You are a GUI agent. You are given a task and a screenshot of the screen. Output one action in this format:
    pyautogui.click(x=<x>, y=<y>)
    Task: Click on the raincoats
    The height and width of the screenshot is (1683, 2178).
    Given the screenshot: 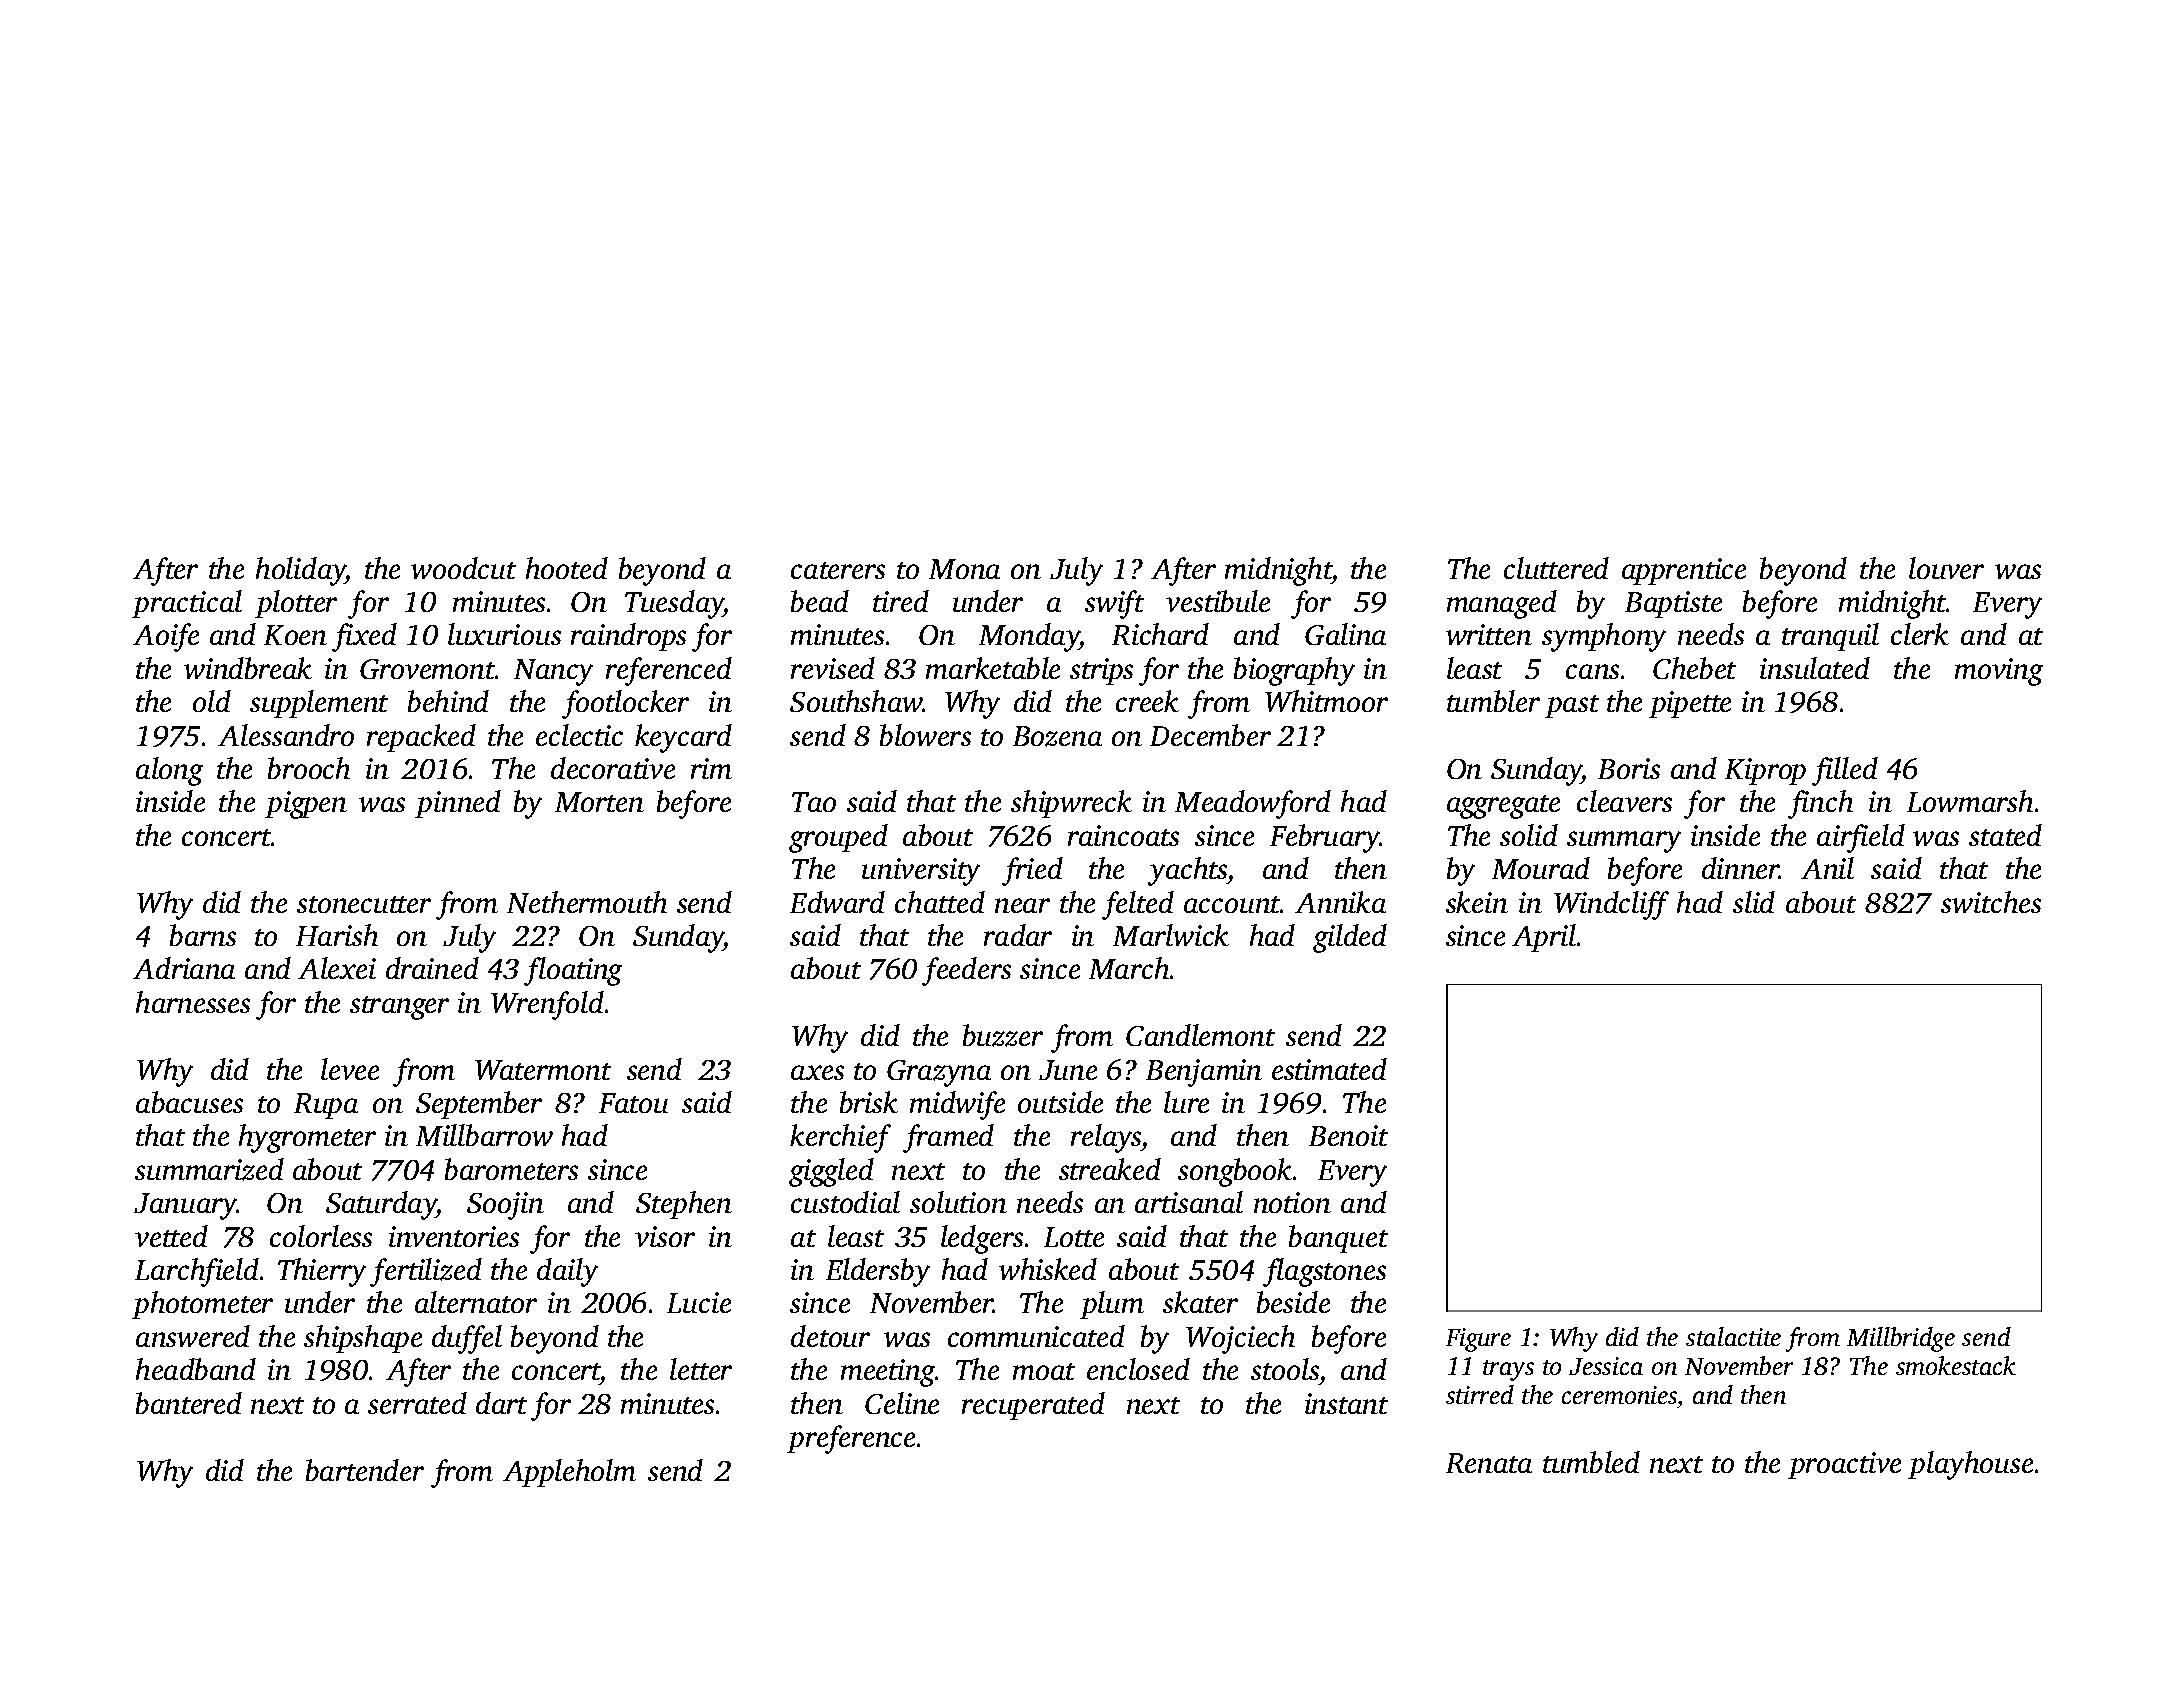 What is the action you would take?
    pyautogui.click(x=1123, y=835)
